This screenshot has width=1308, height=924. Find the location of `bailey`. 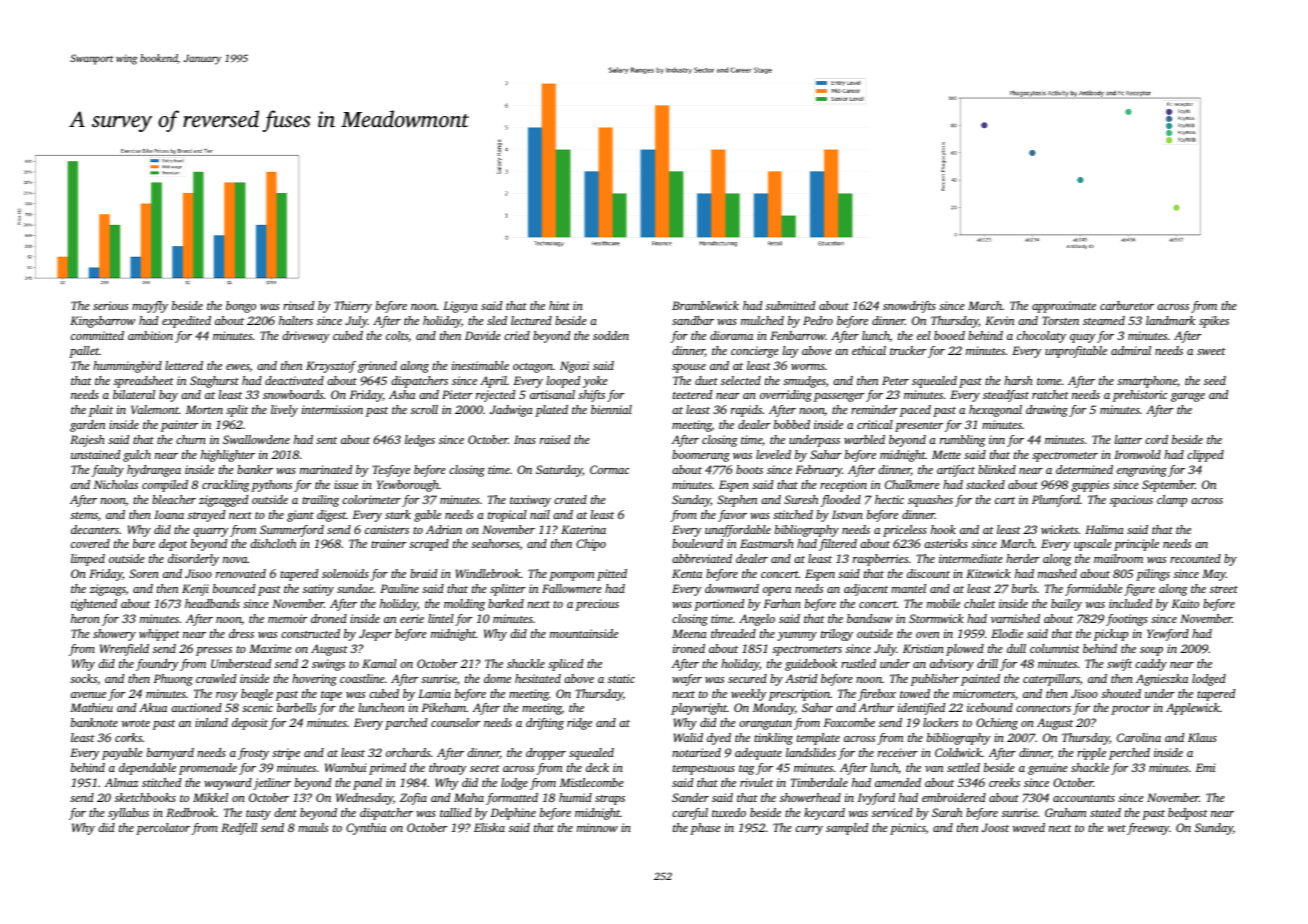

bailey is located at coordinates (1066, 605).
